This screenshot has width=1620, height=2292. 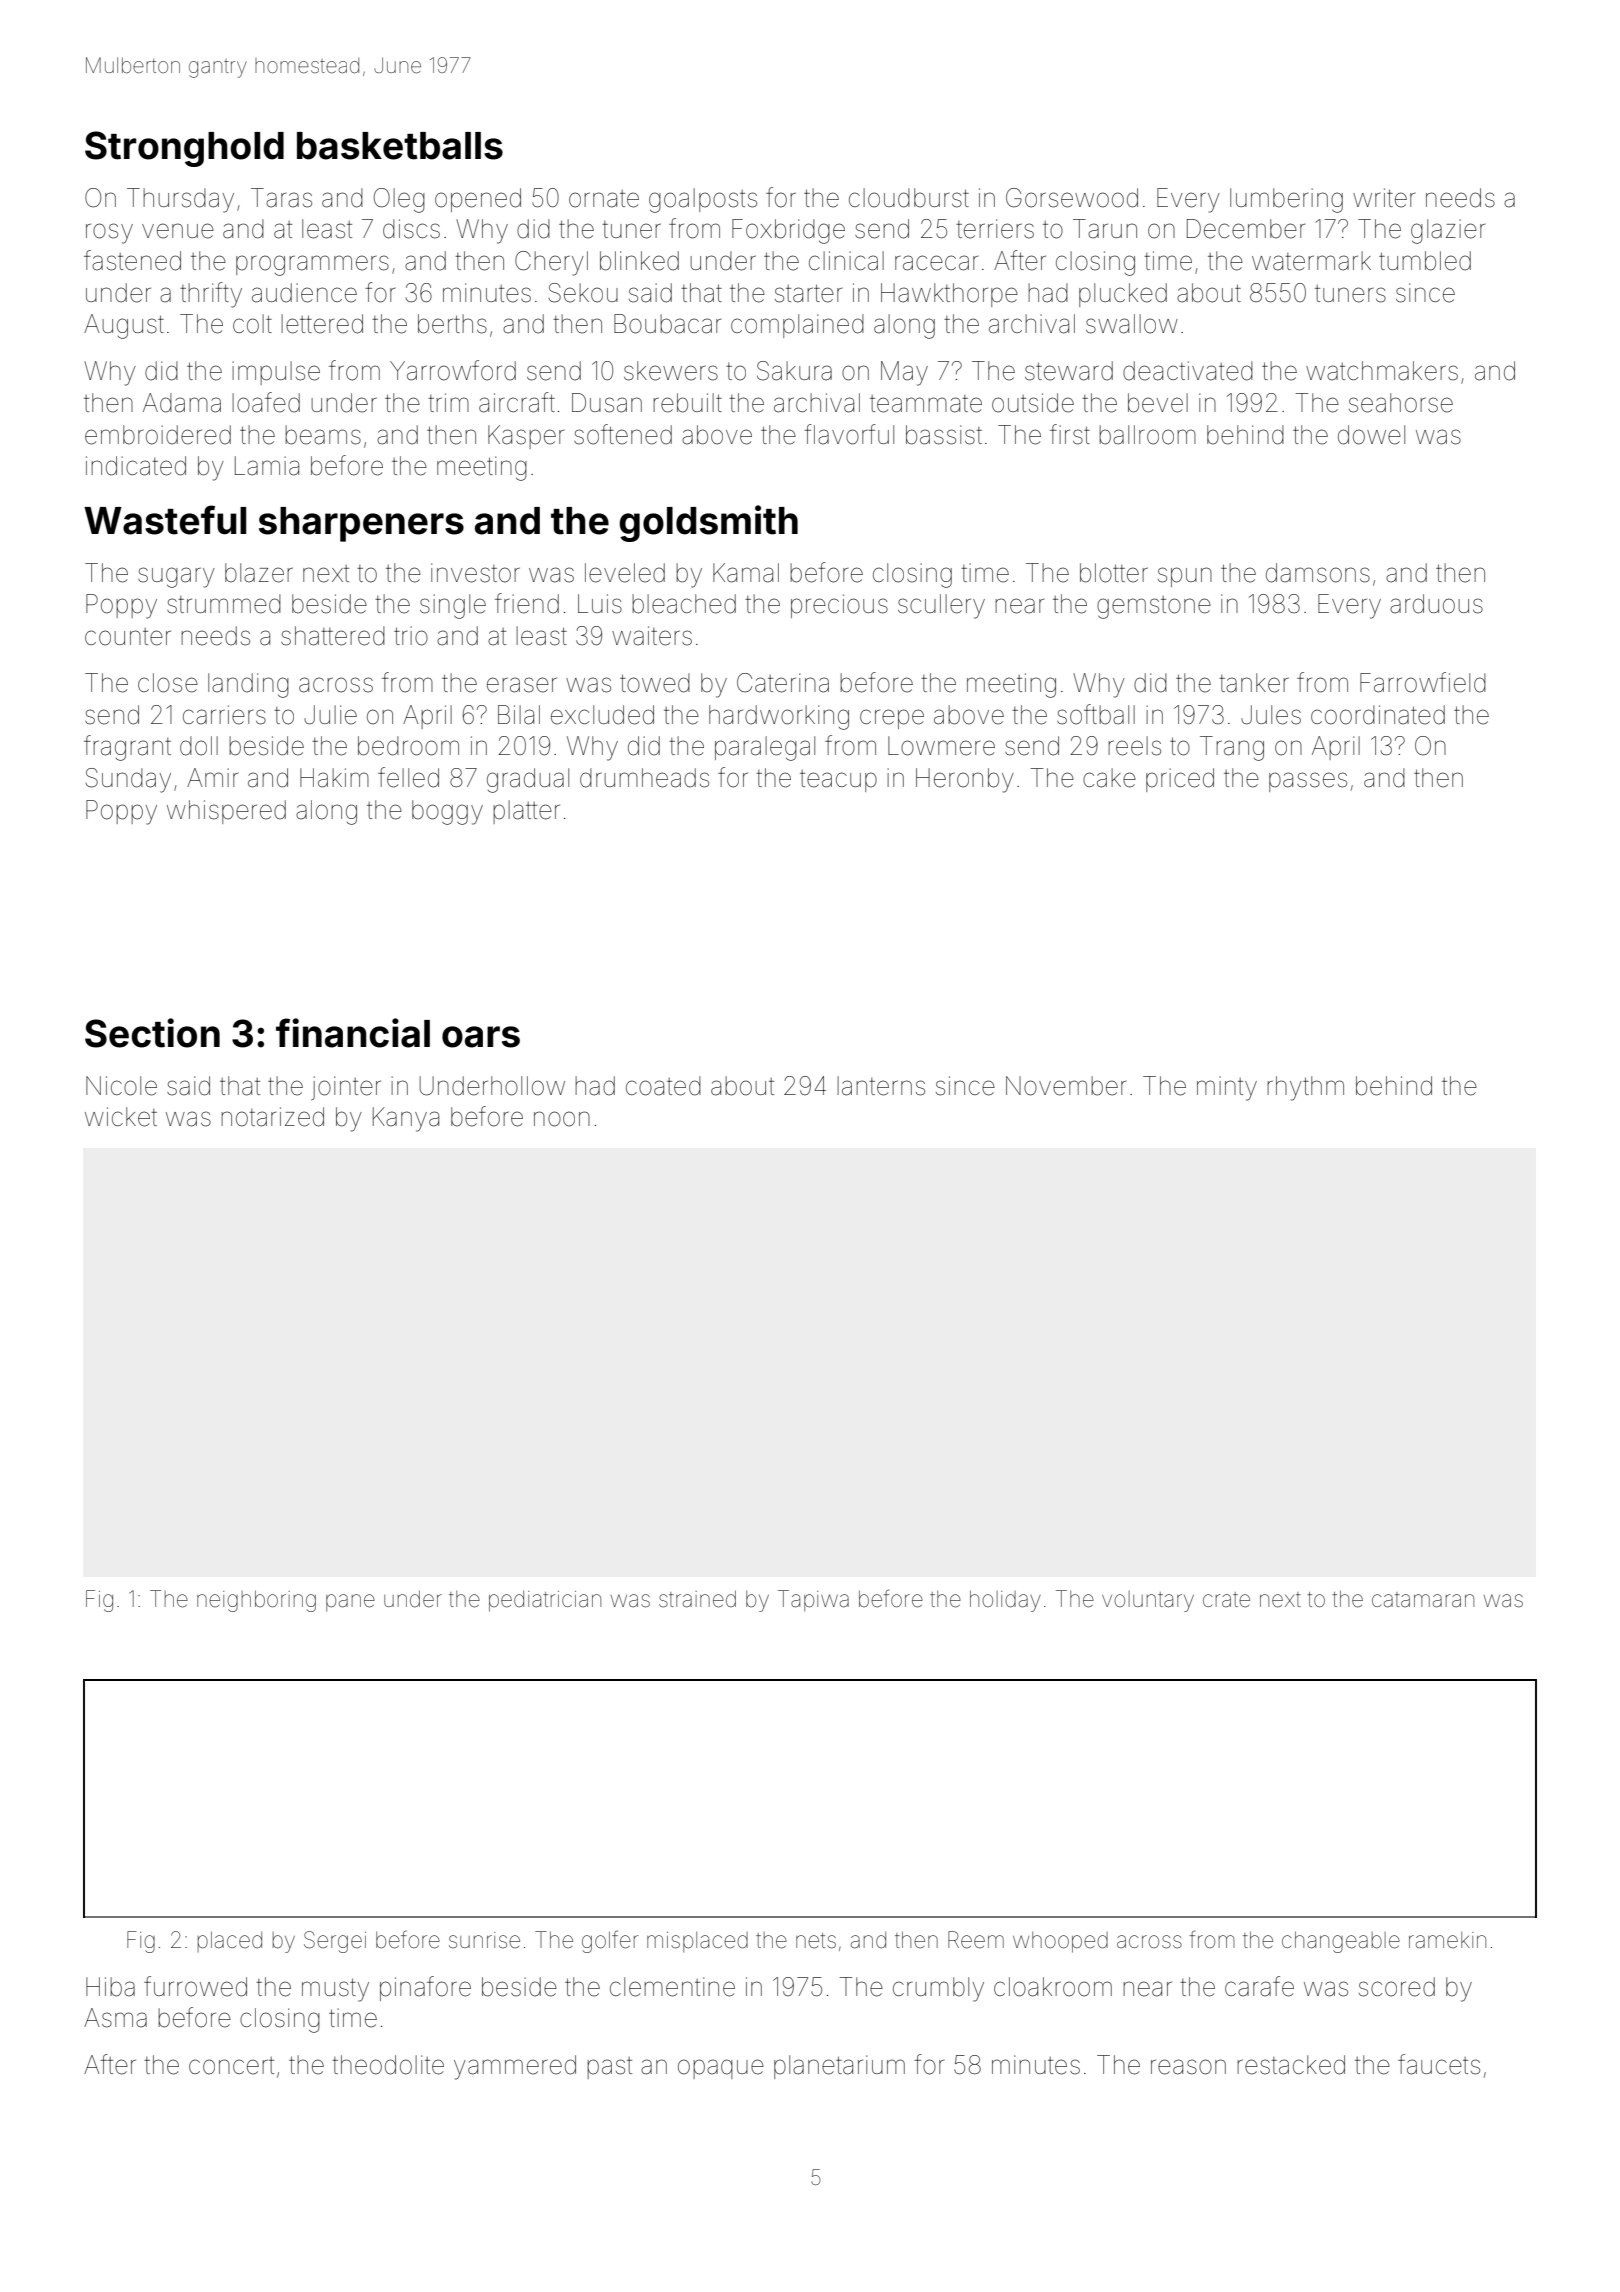 I want to click on rhythm, so click(x=1305, y=1088).
